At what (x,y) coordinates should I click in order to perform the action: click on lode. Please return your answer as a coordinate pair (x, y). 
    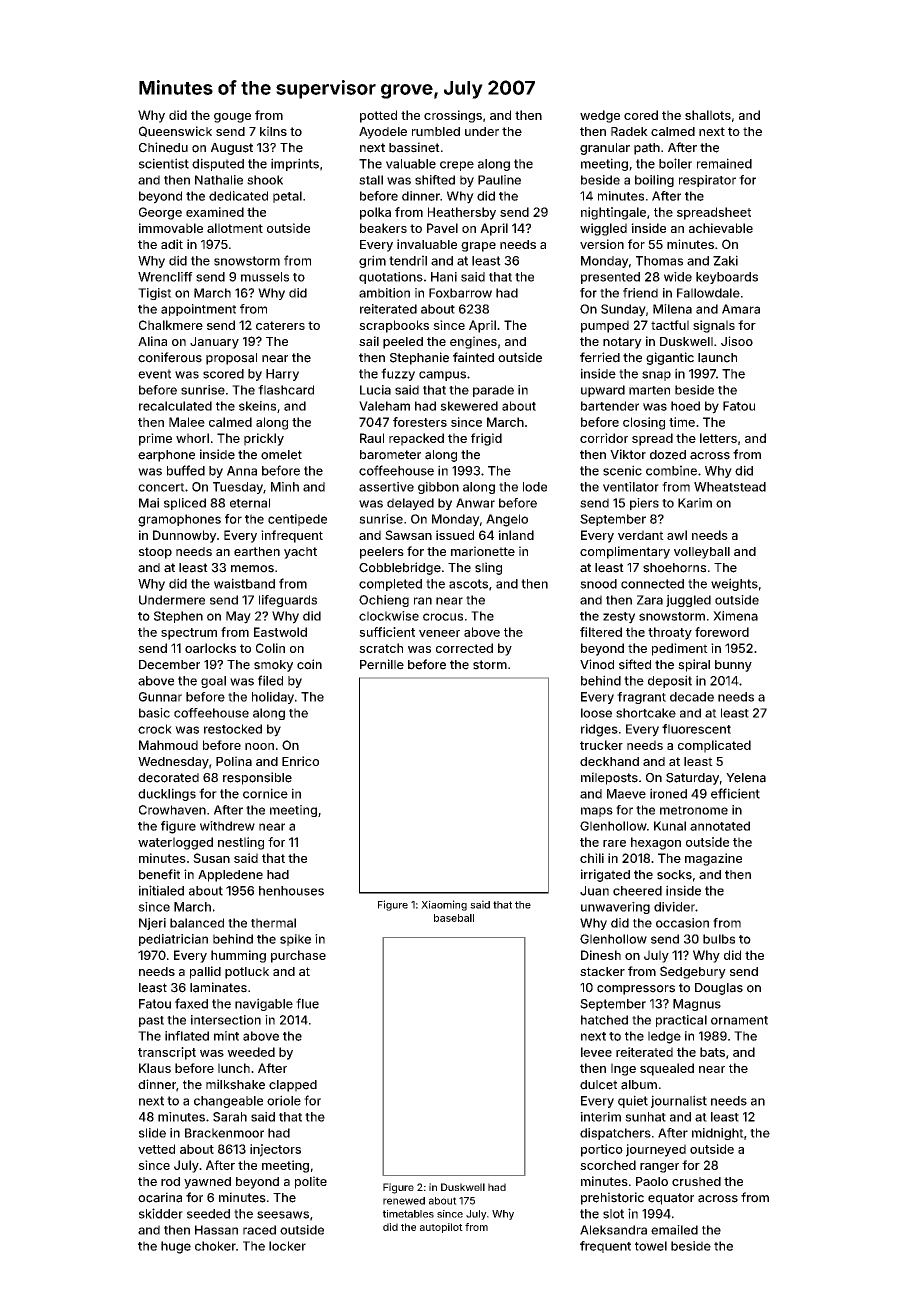
    Looking at the image, I should click on (535, 487).
